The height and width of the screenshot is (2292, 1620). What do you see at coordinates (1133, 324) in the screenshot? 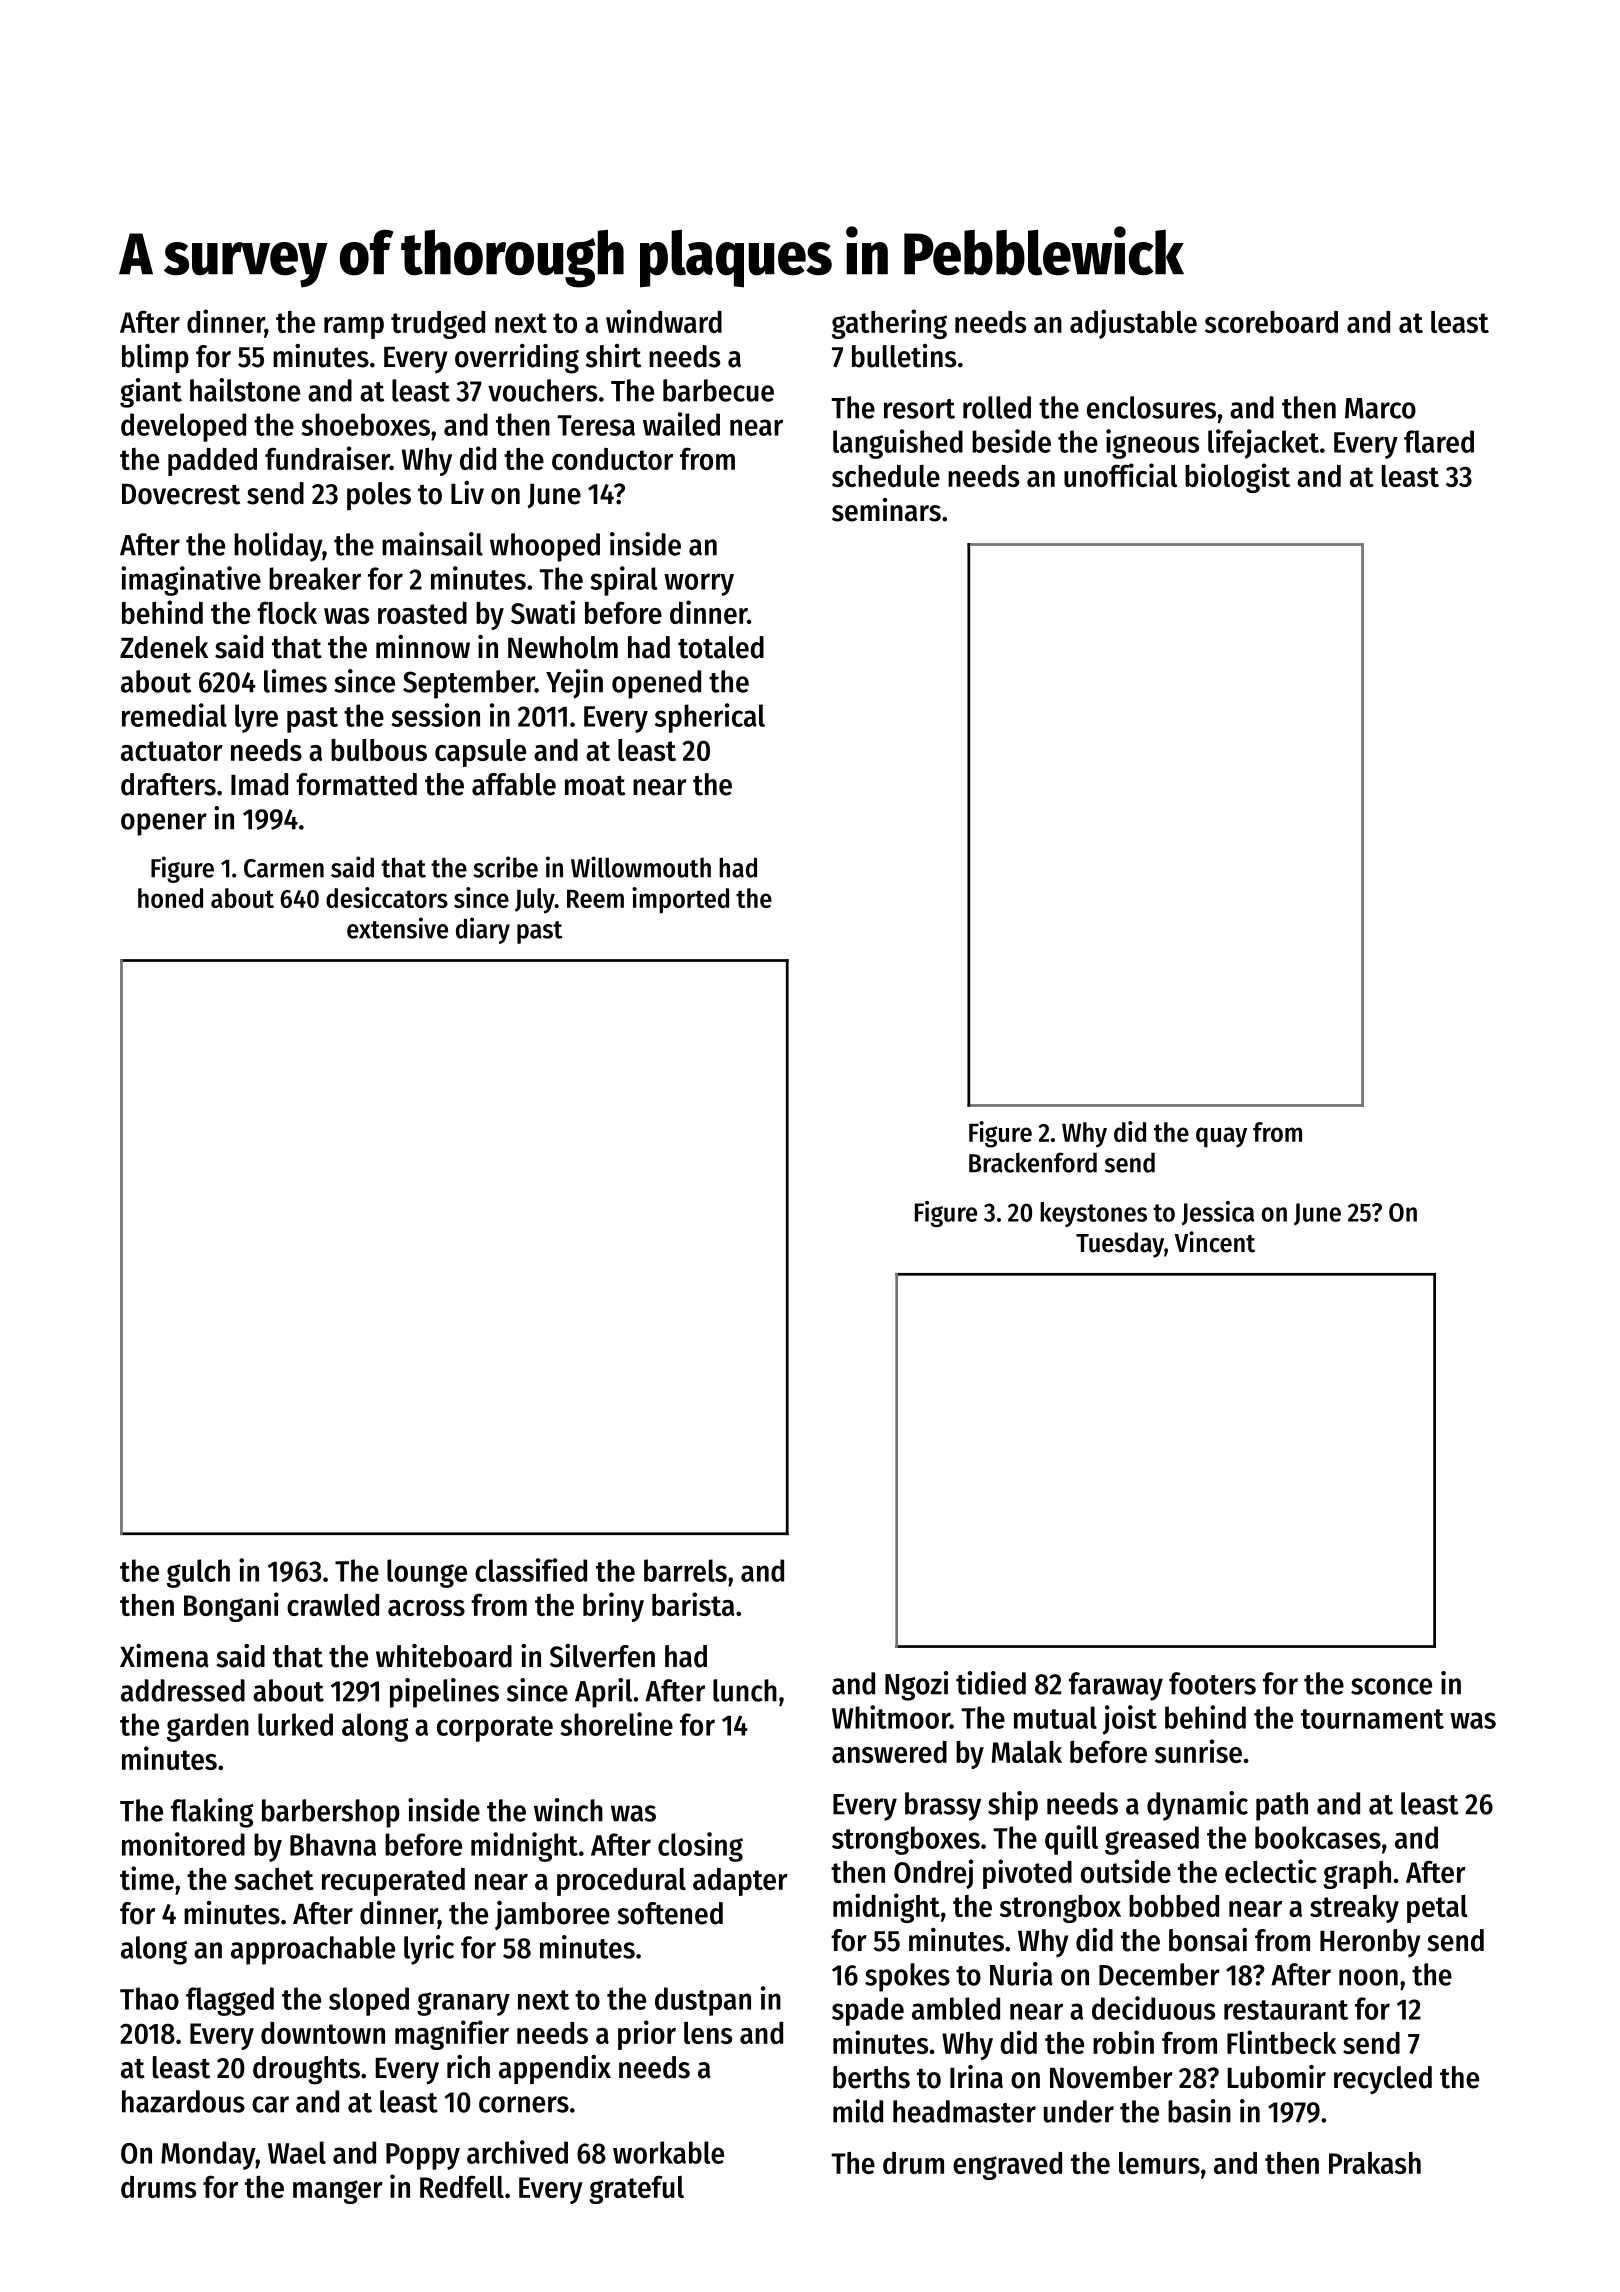
I see `adjustable` at bounding box center [1133, 324].
